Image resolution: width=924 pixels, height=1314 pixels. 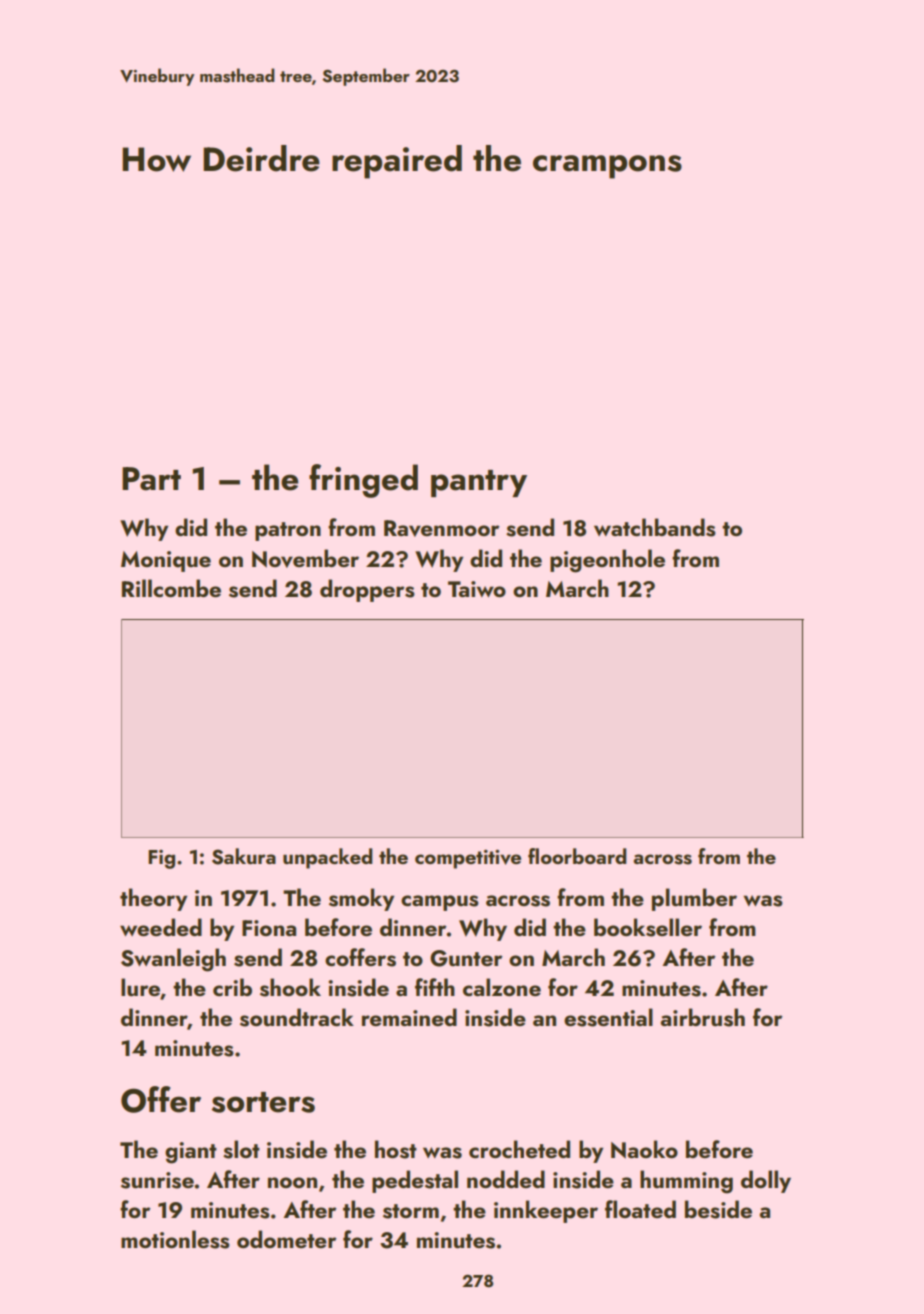 What do you see at coordinates (655, 527) in the document?
I see `watchbands` at bounding box center [655, 527].
